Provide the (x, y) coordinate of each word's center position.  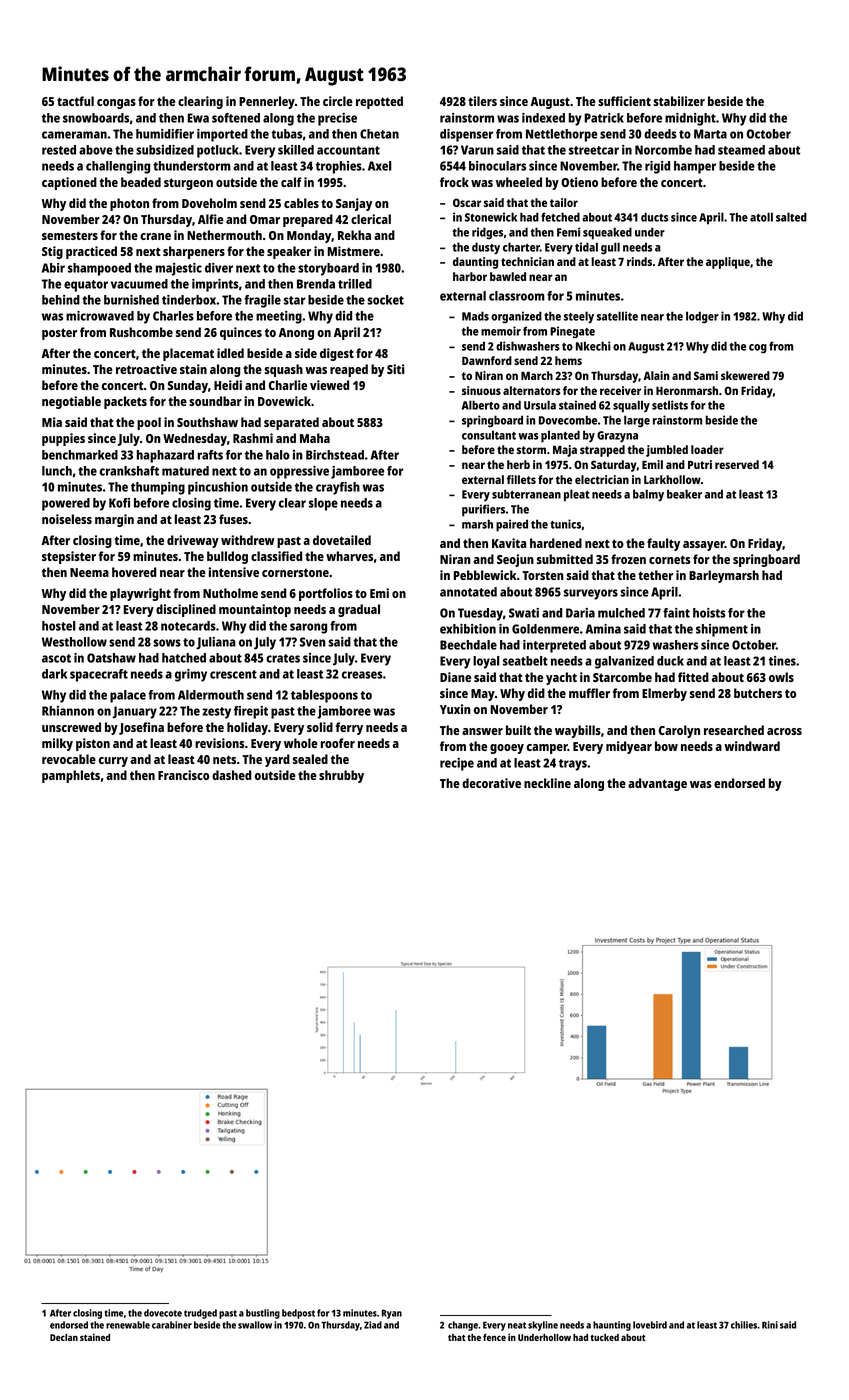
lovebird (650, 1325)
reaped (349, 370)
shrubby (341, 776)
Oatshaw (111, 658)
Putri (700, 464)
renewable (128, 1325)
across (784, 731)
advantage (657, 784)
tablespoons (324, 696)
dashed (231, 775)
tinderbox (189, 300)
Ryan (392, 1314)
